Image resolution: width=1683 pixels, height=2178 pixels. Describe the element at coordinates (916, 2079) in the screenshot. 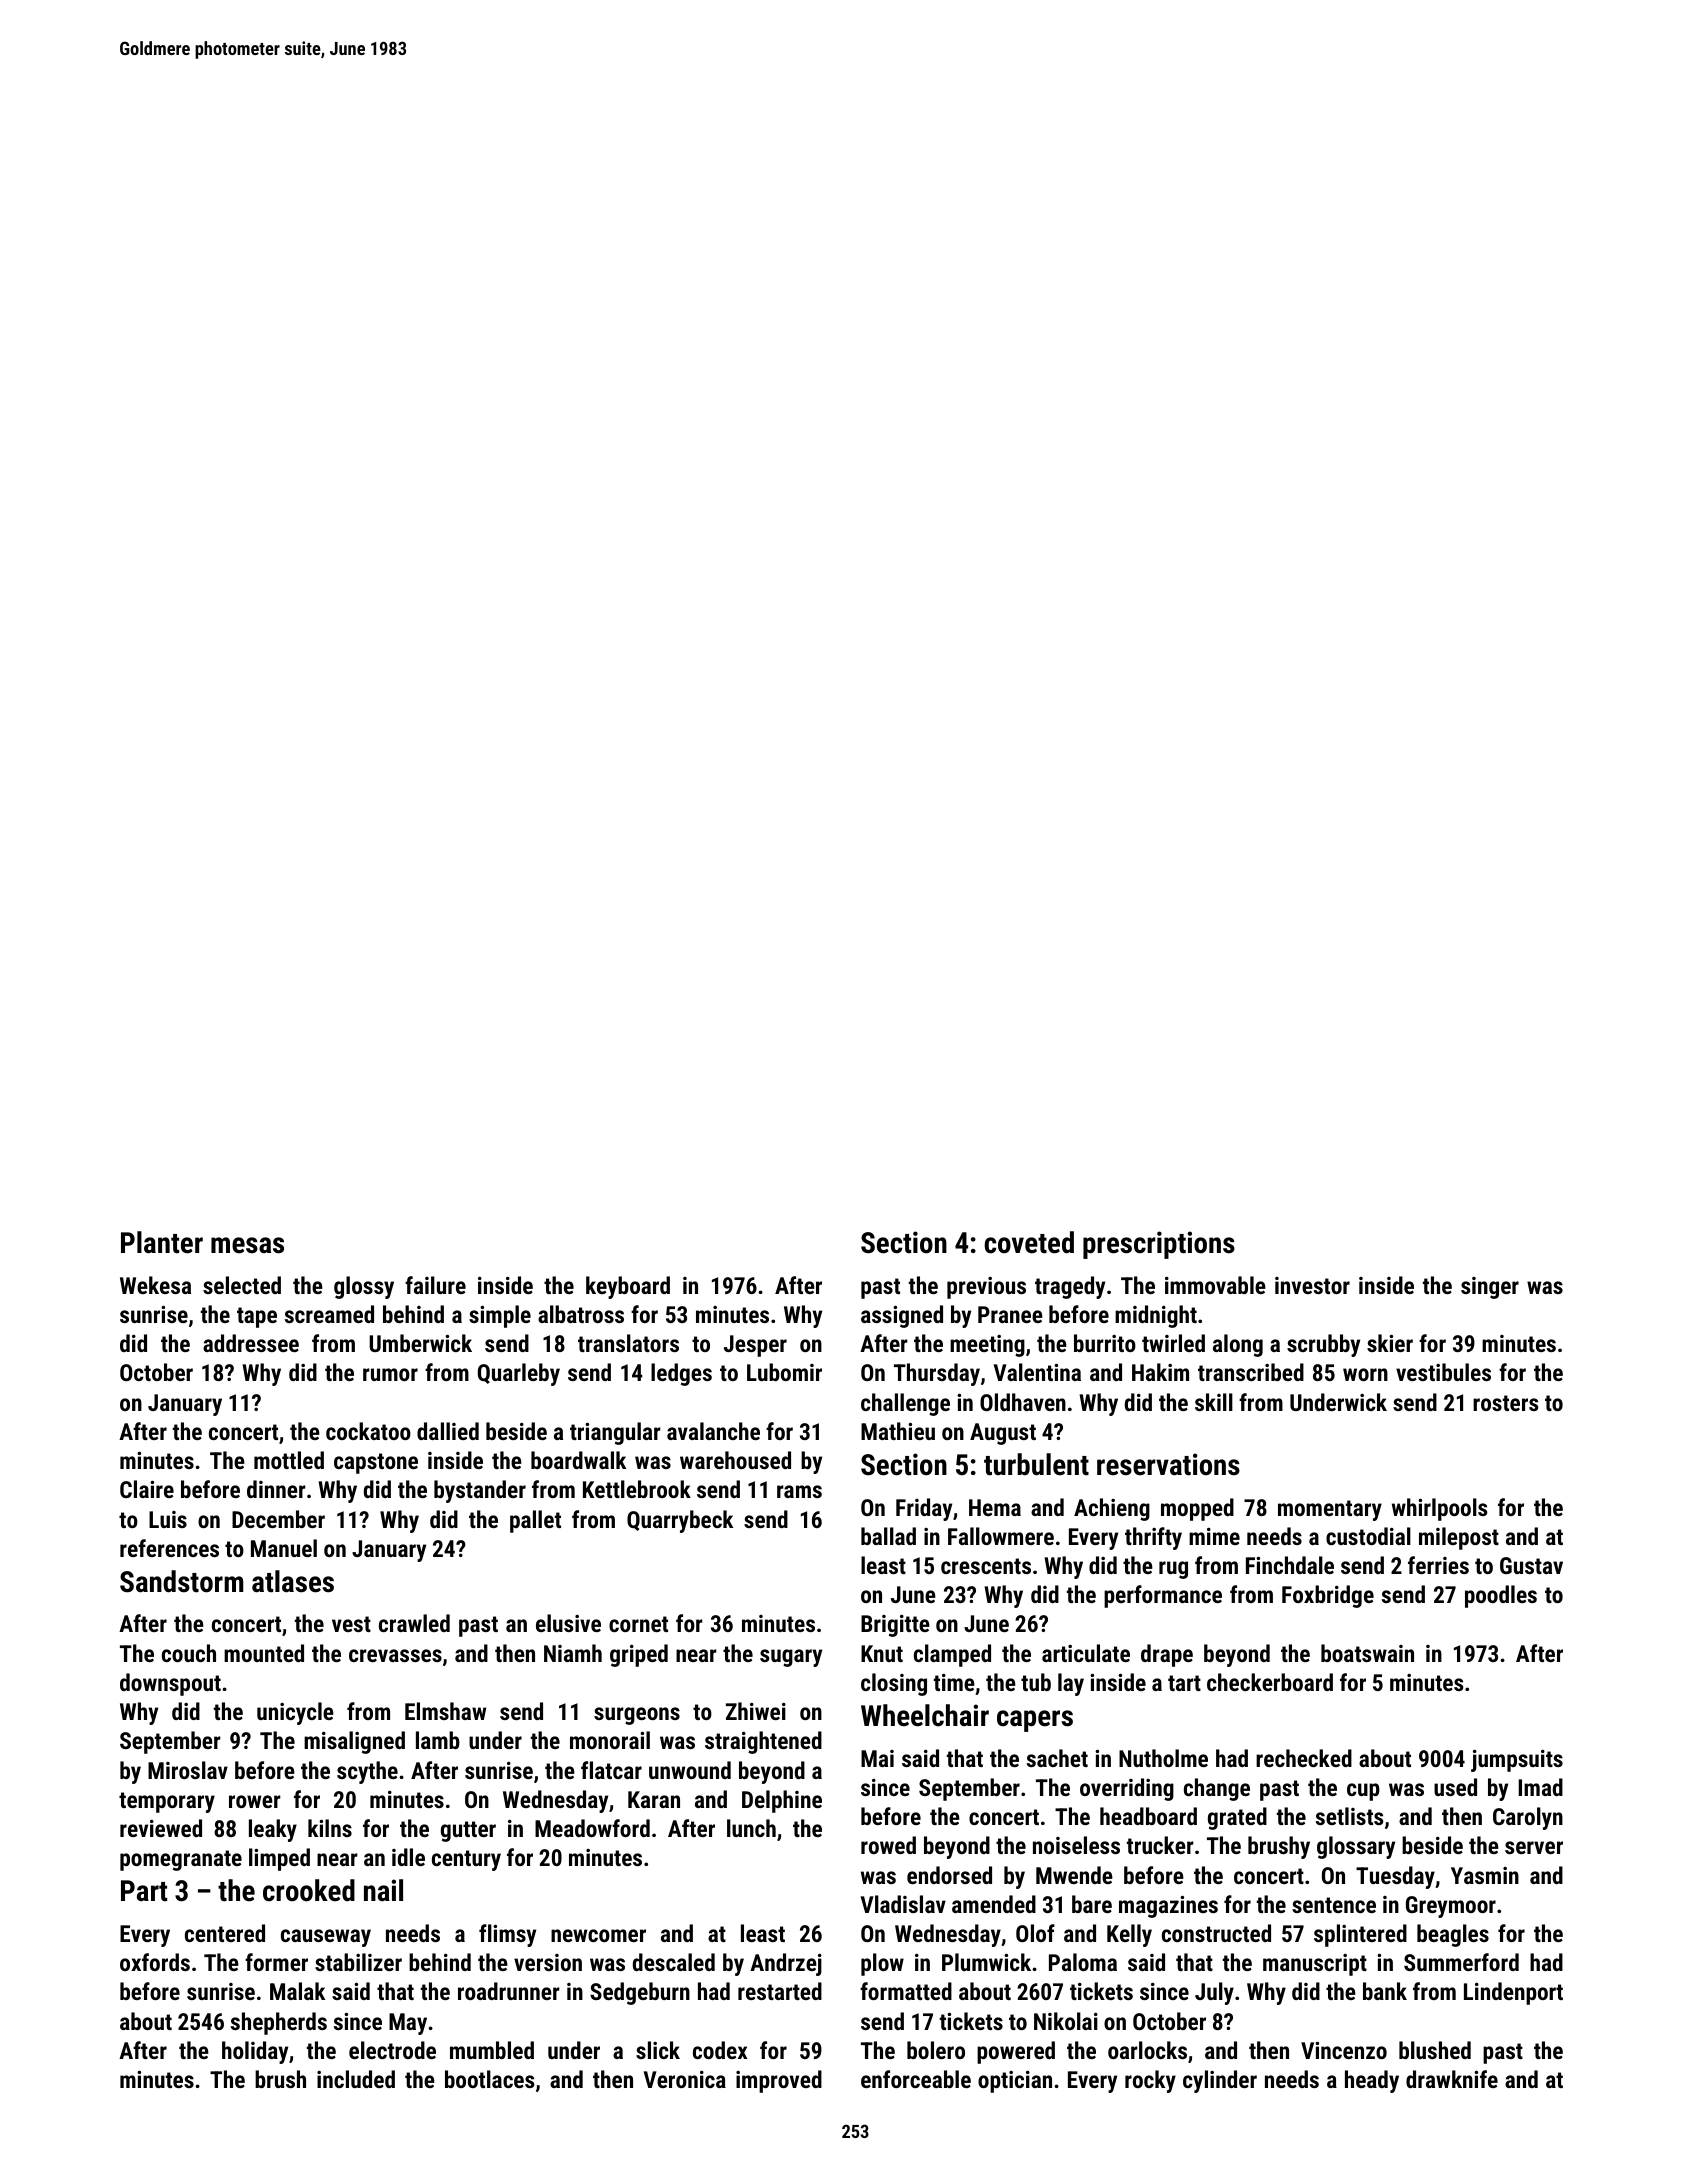

I see `enforceable` at that location.
